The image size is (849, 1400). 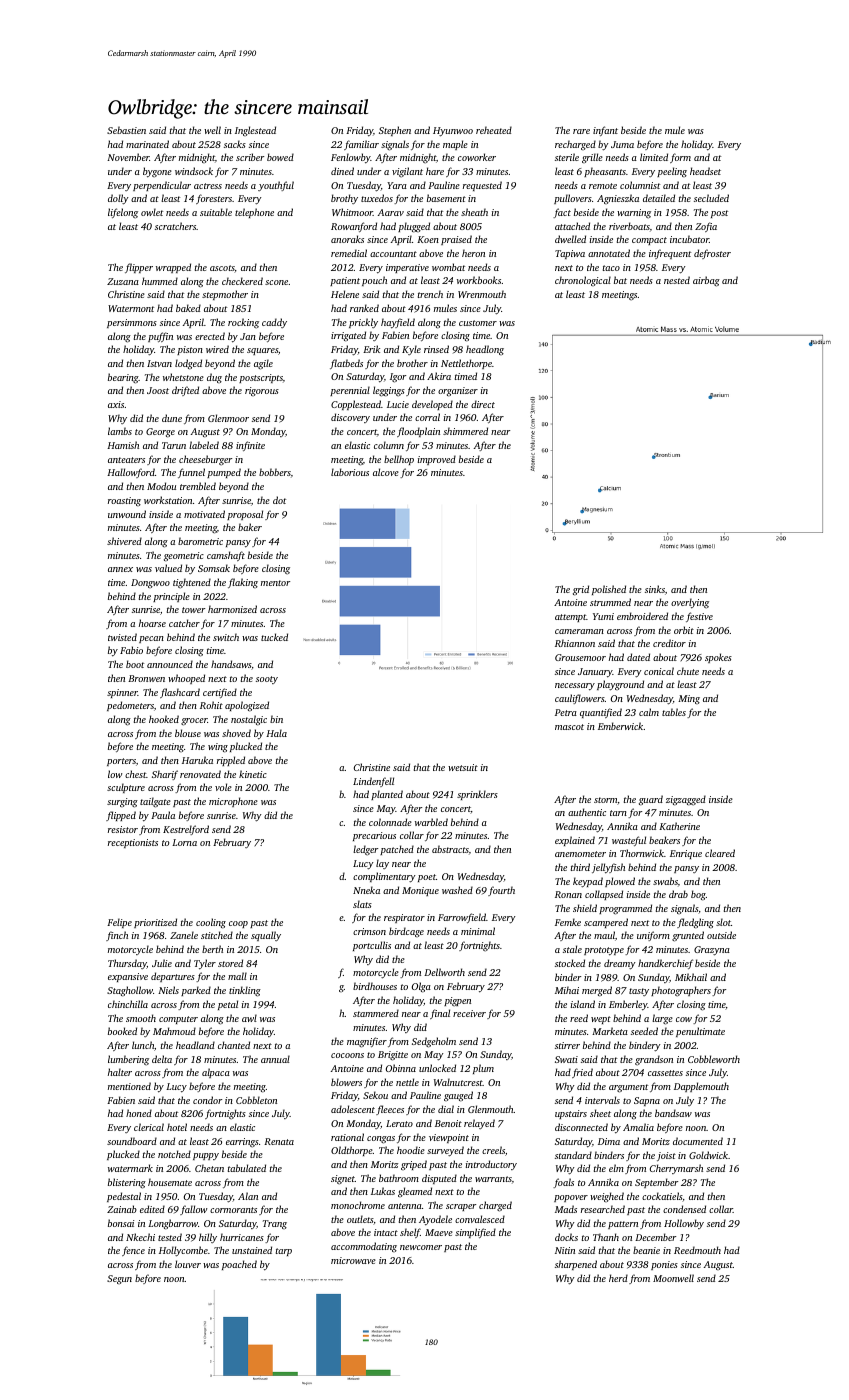 I want to click on Inglestead, so click(x=255, y=131).
